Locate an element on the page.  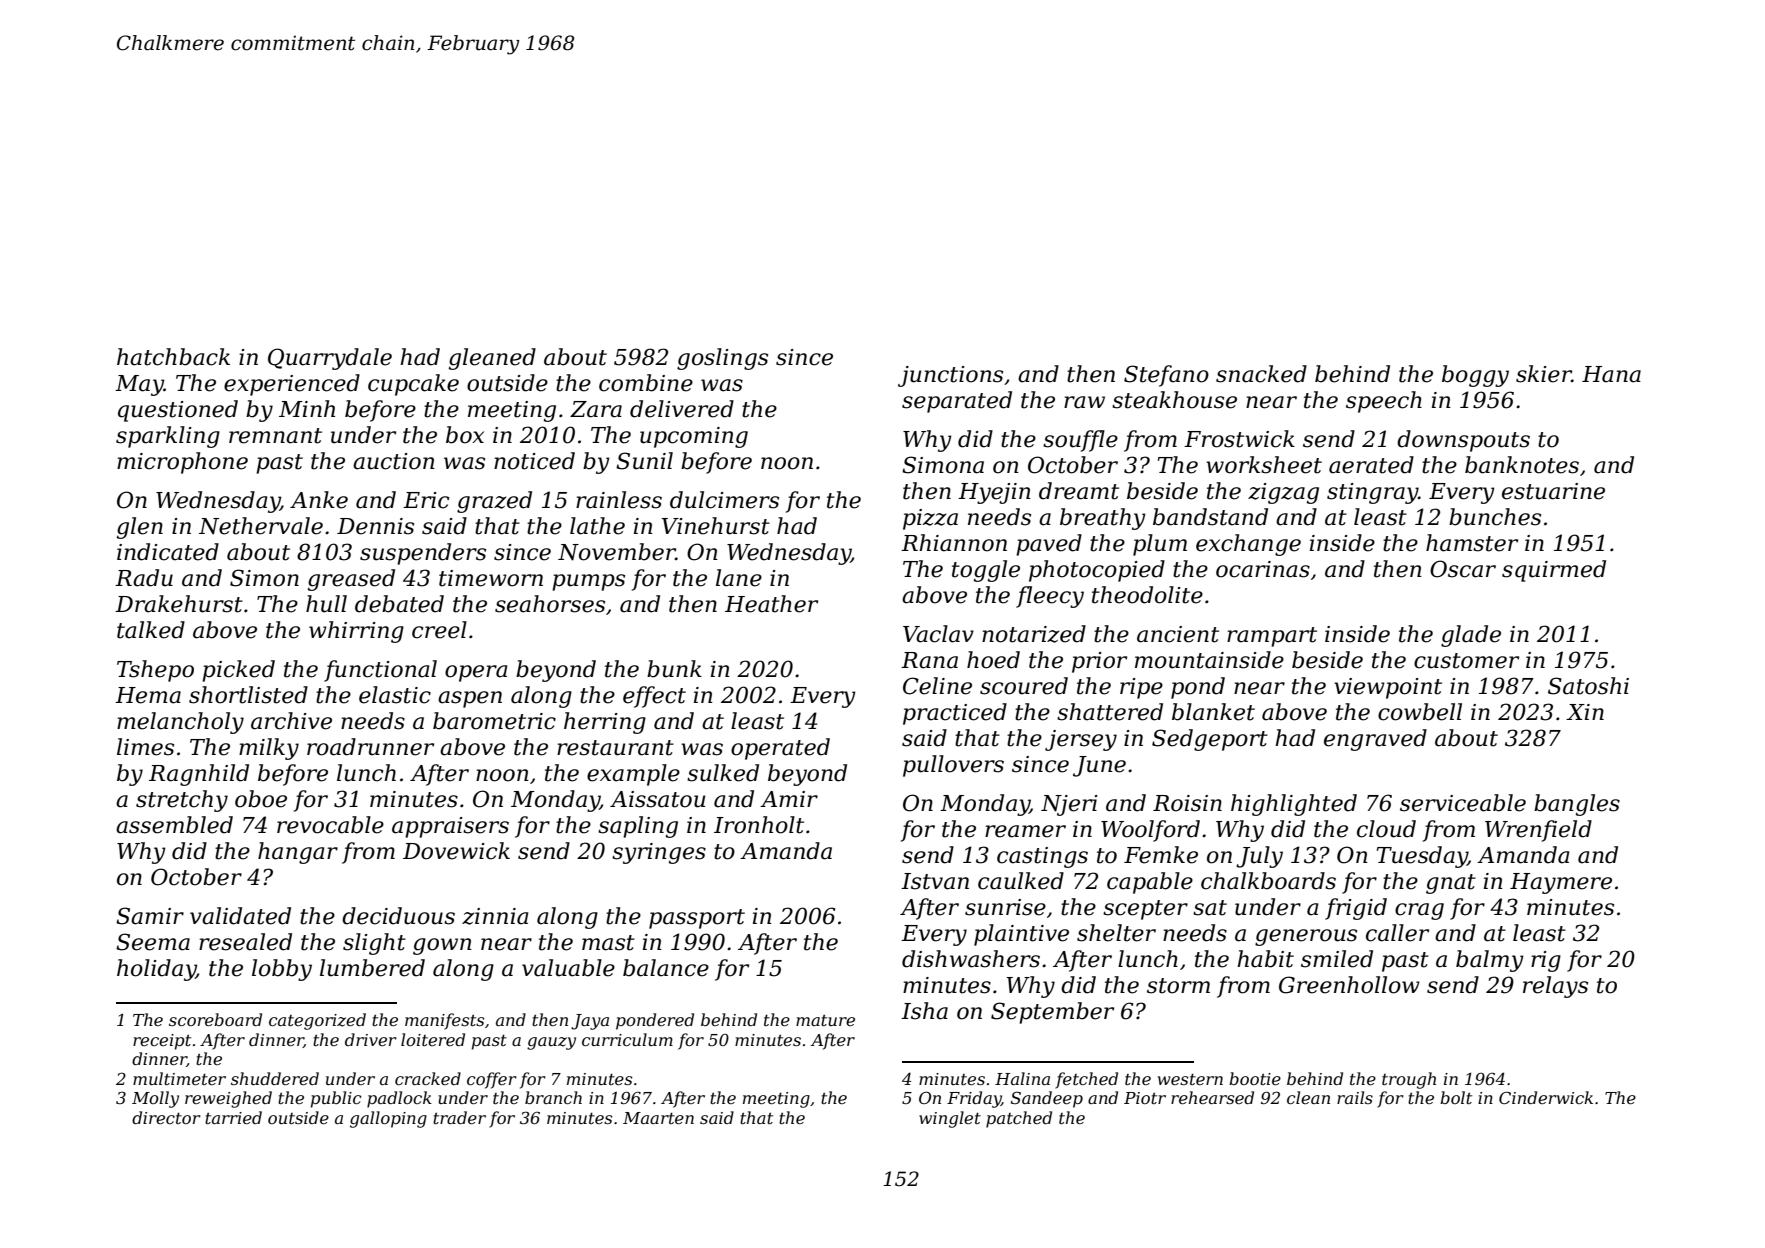
Quarrydale is located at coordinates (330, 359).
